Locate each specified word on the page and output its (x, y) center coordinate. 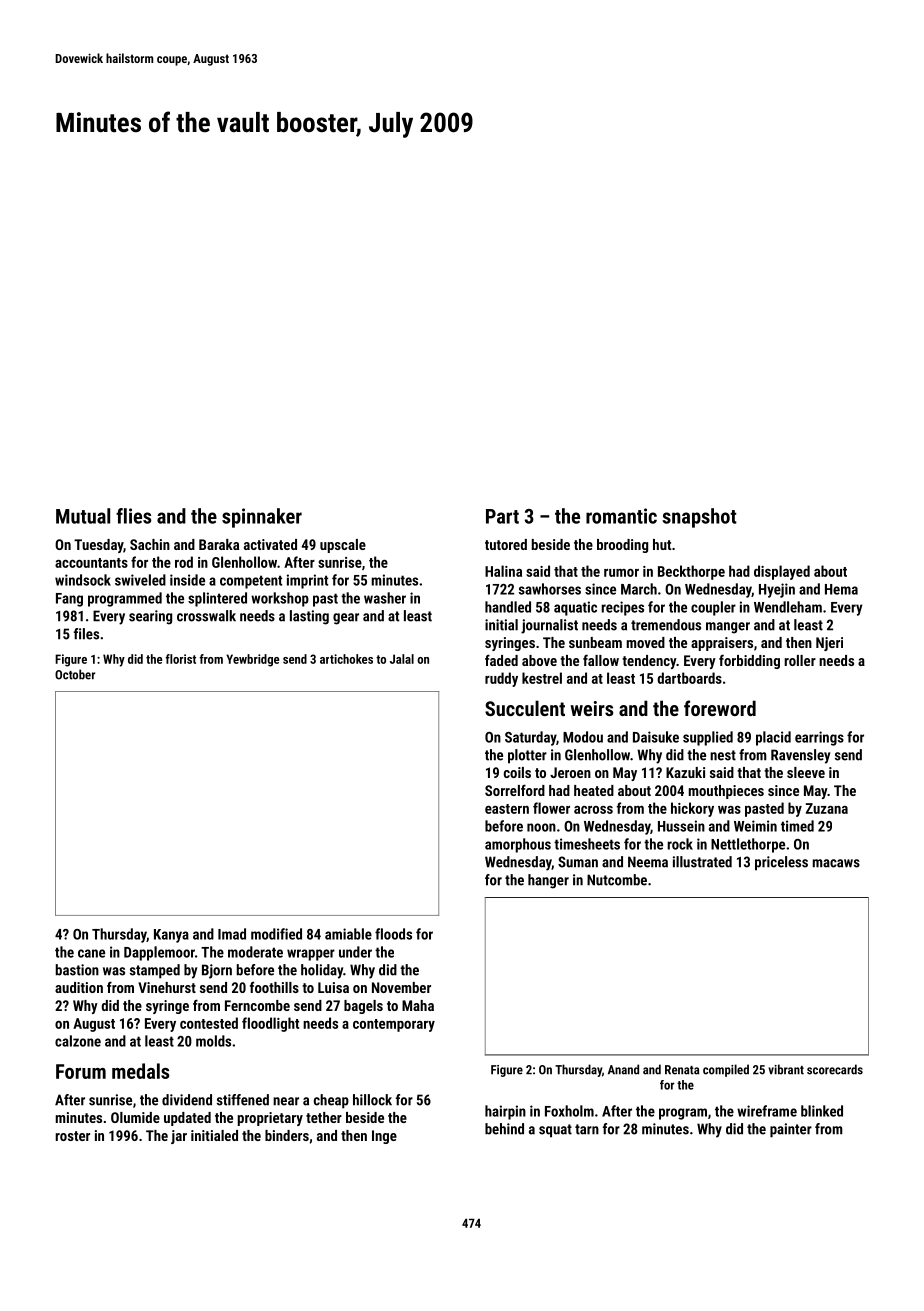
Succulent (525, 708)
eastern (507, 809)
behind (504, 1129)
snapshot (699, 518)
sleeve (806, 772)
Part (502, 516)
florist (180, 659)
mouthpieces (726, 792)
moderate (255, 952)
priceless (781, 863)
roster (72, 1136)
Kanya (171, 936)
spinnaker (262, 518)
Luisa (333, 987)
